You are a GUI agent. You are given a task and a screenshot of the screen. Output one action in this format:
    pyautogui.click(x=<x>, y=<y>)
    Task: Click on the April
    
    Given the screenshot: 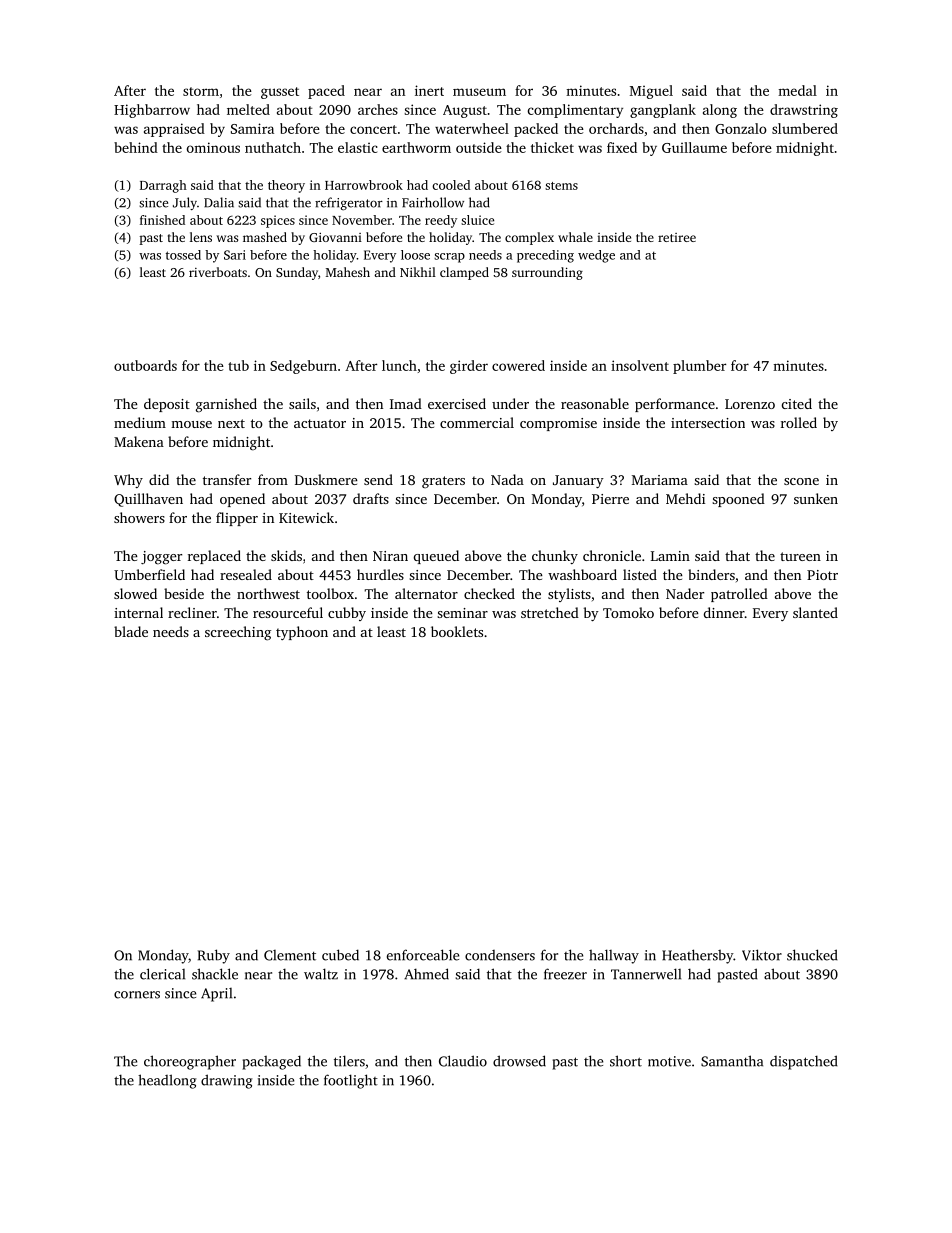 What is the action you would take?
    pyautogui.click(x=216, y=995)
